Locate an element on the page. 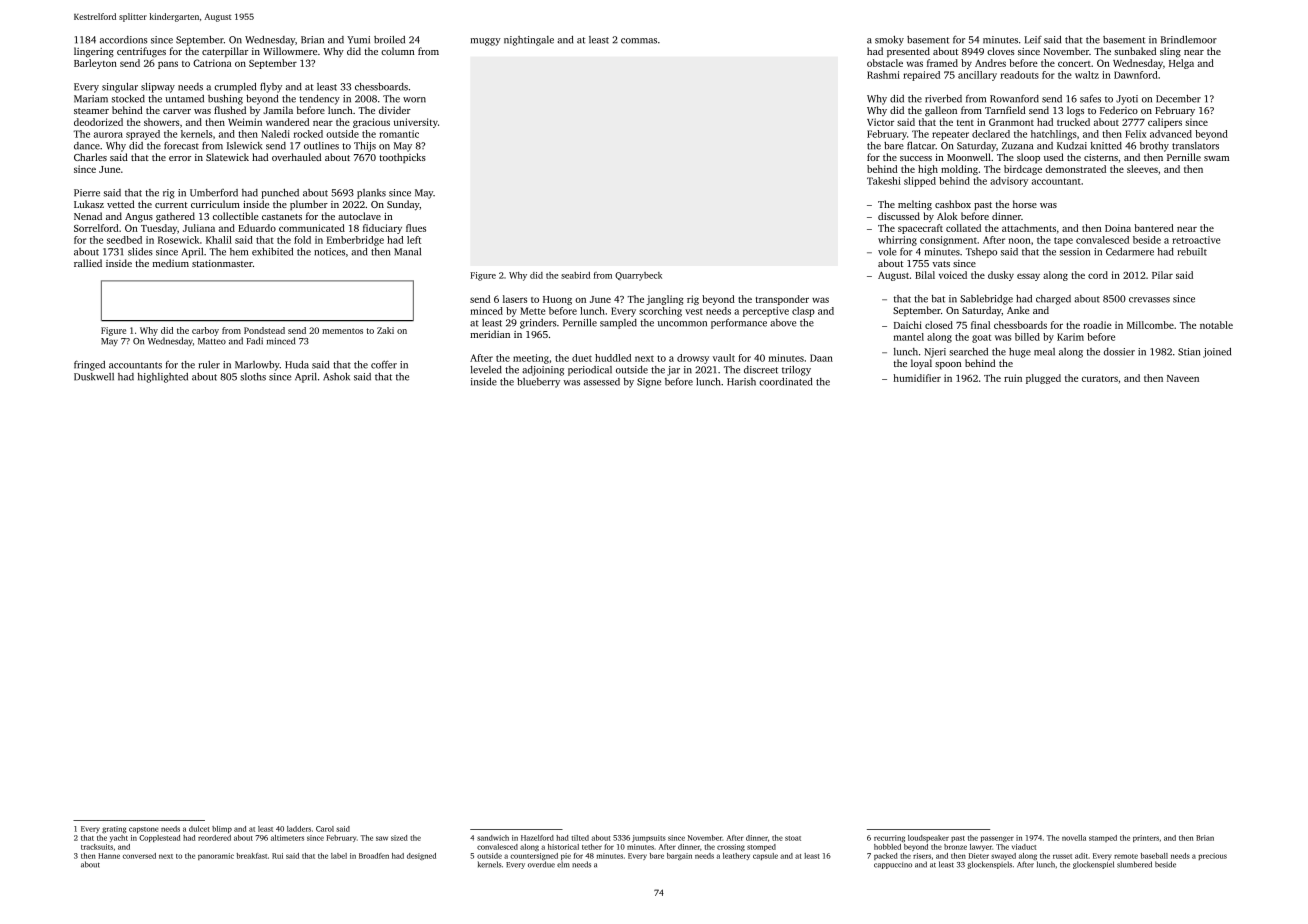  printers is located at coordinates (1146, 838).
